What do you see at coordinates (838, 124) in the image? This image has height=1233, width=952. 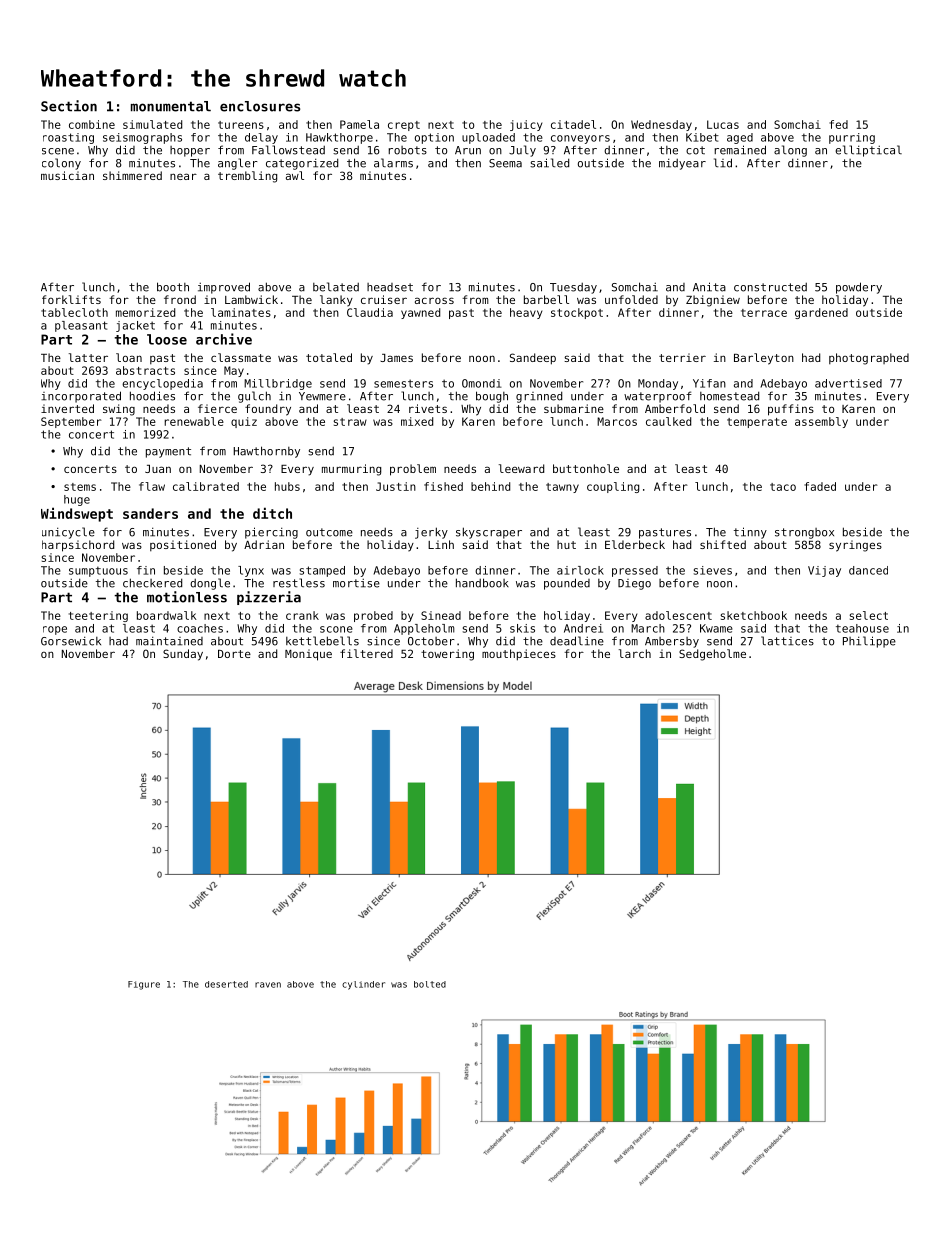 I see `fed` at bounding box center [838, 124].
